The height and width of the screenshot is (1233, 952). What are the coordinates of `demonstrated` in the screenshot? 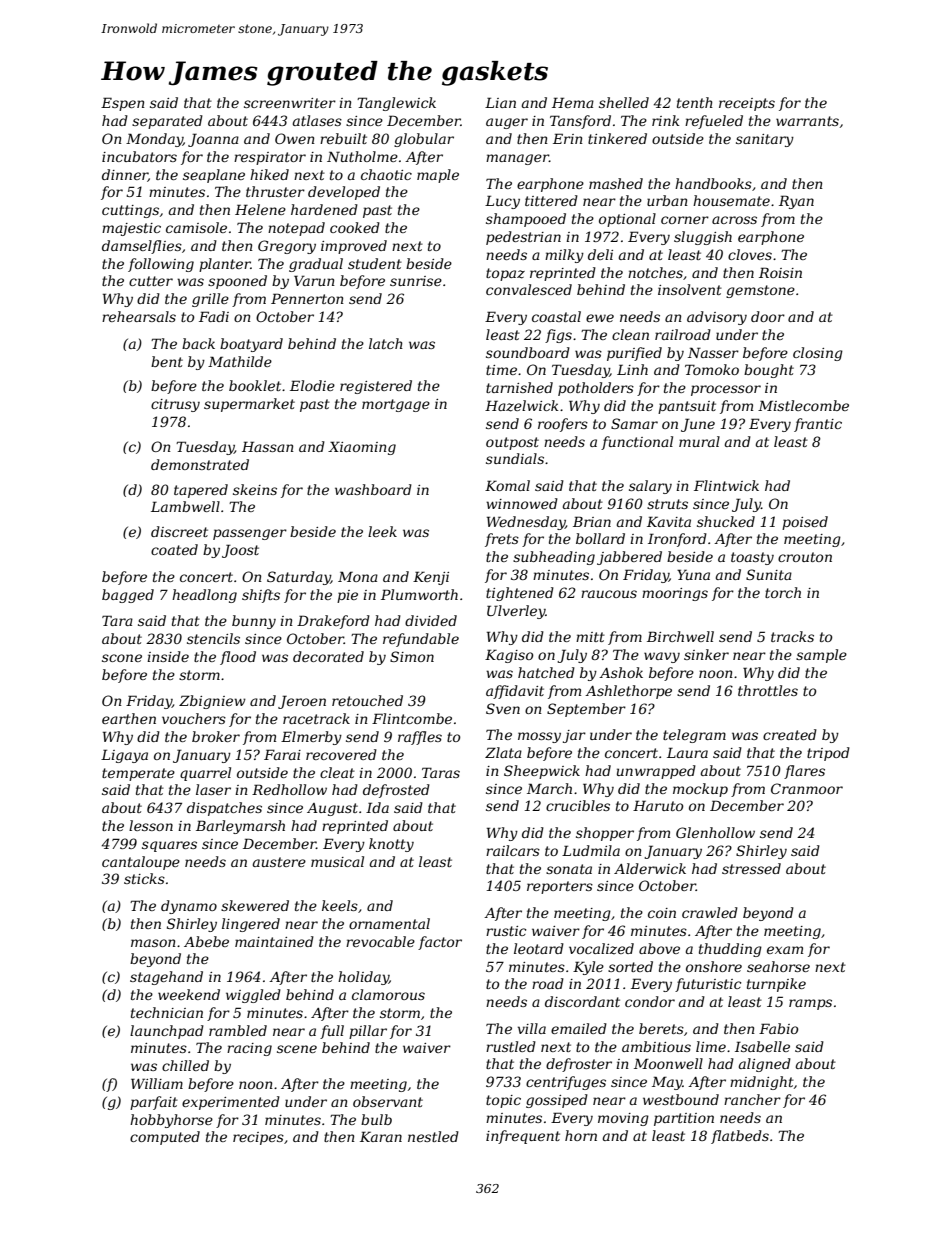 It's located at (200, 464).
